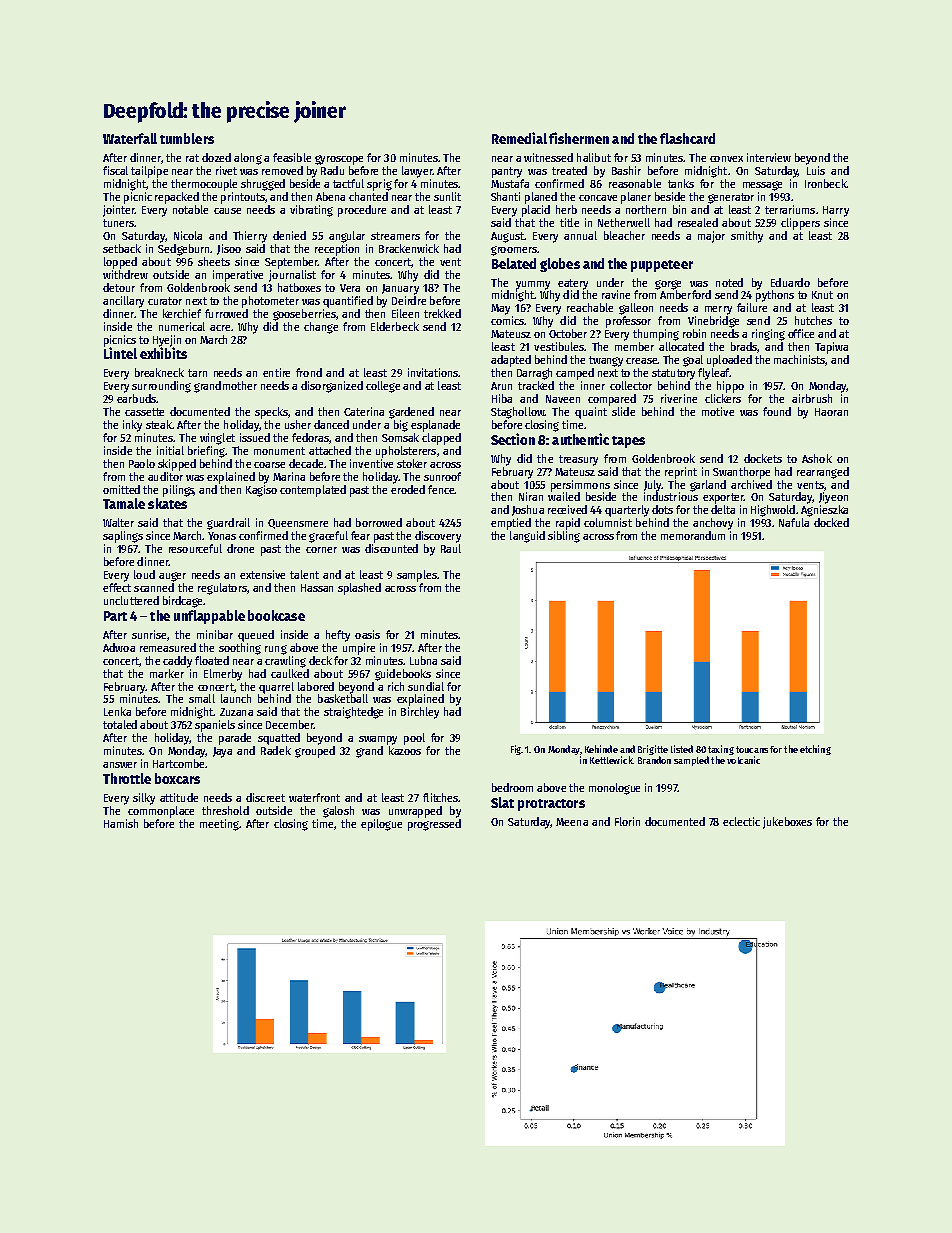 This screenshot has width=952, height=1233. What do you see at coordinates (292, 157) in the screenshot?
I see `feasible` at bounding box center [292, 157].
